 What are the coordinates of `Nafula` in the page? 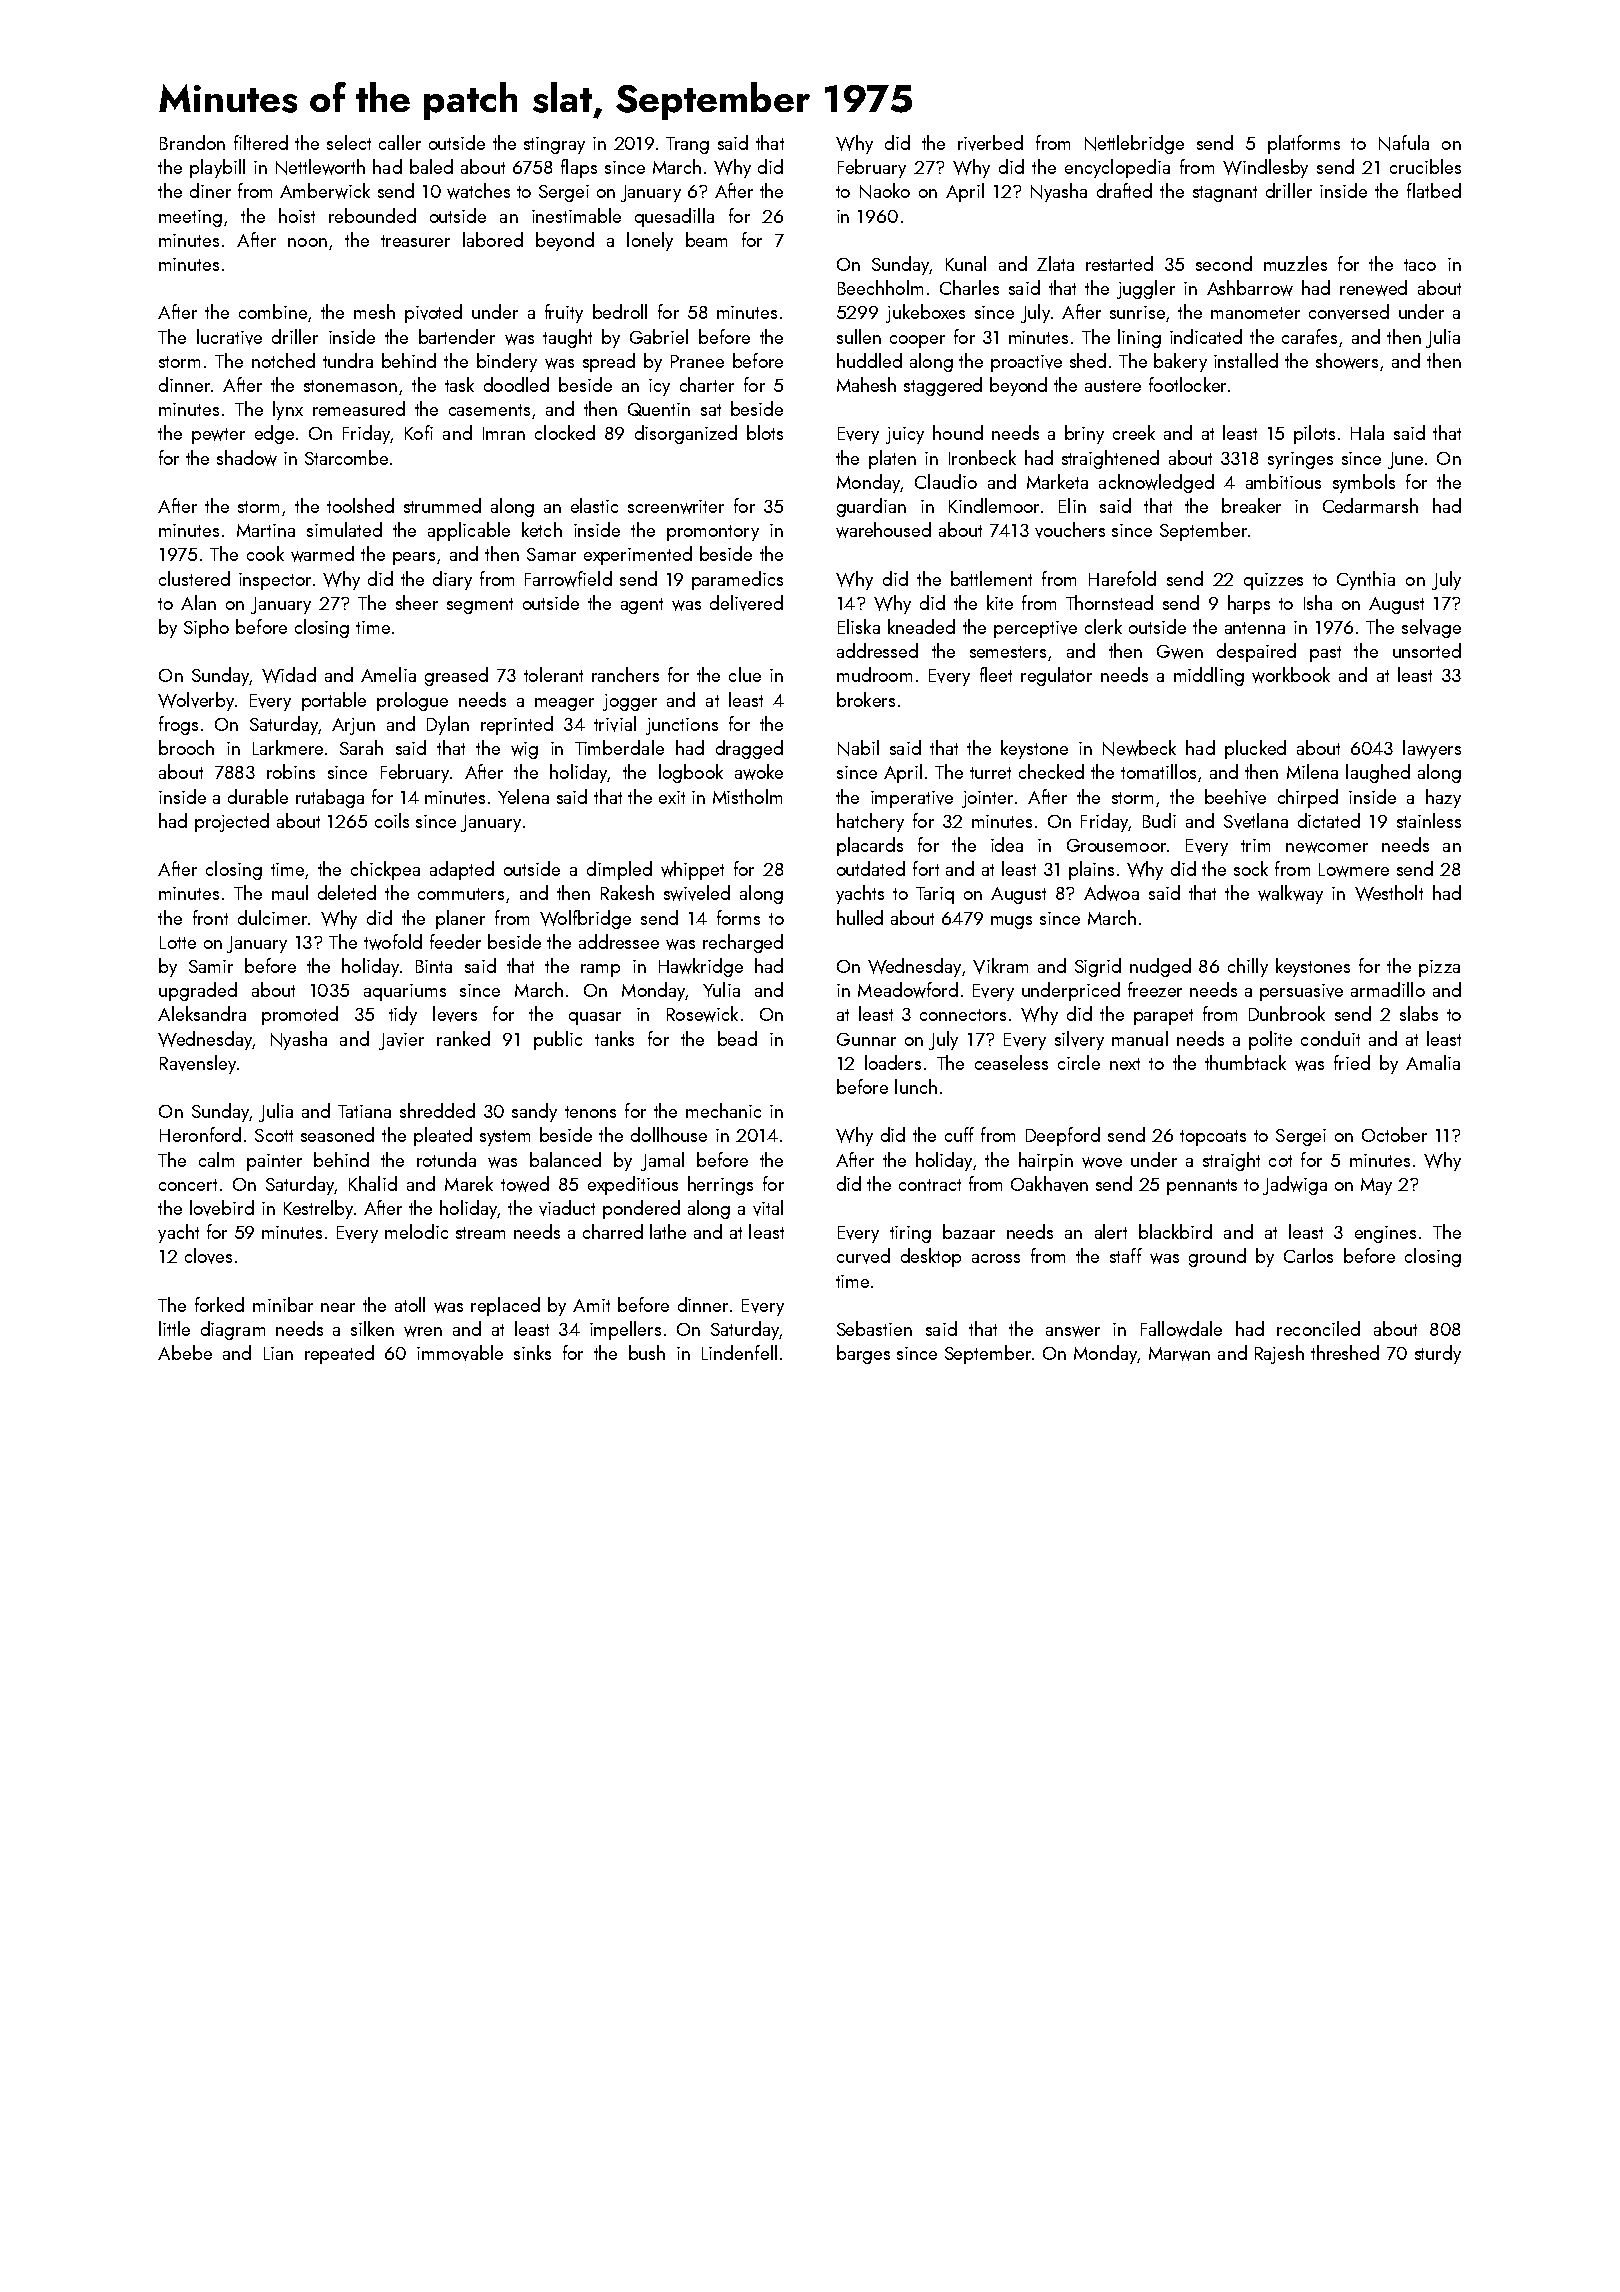 It's located at (1404, 143).
